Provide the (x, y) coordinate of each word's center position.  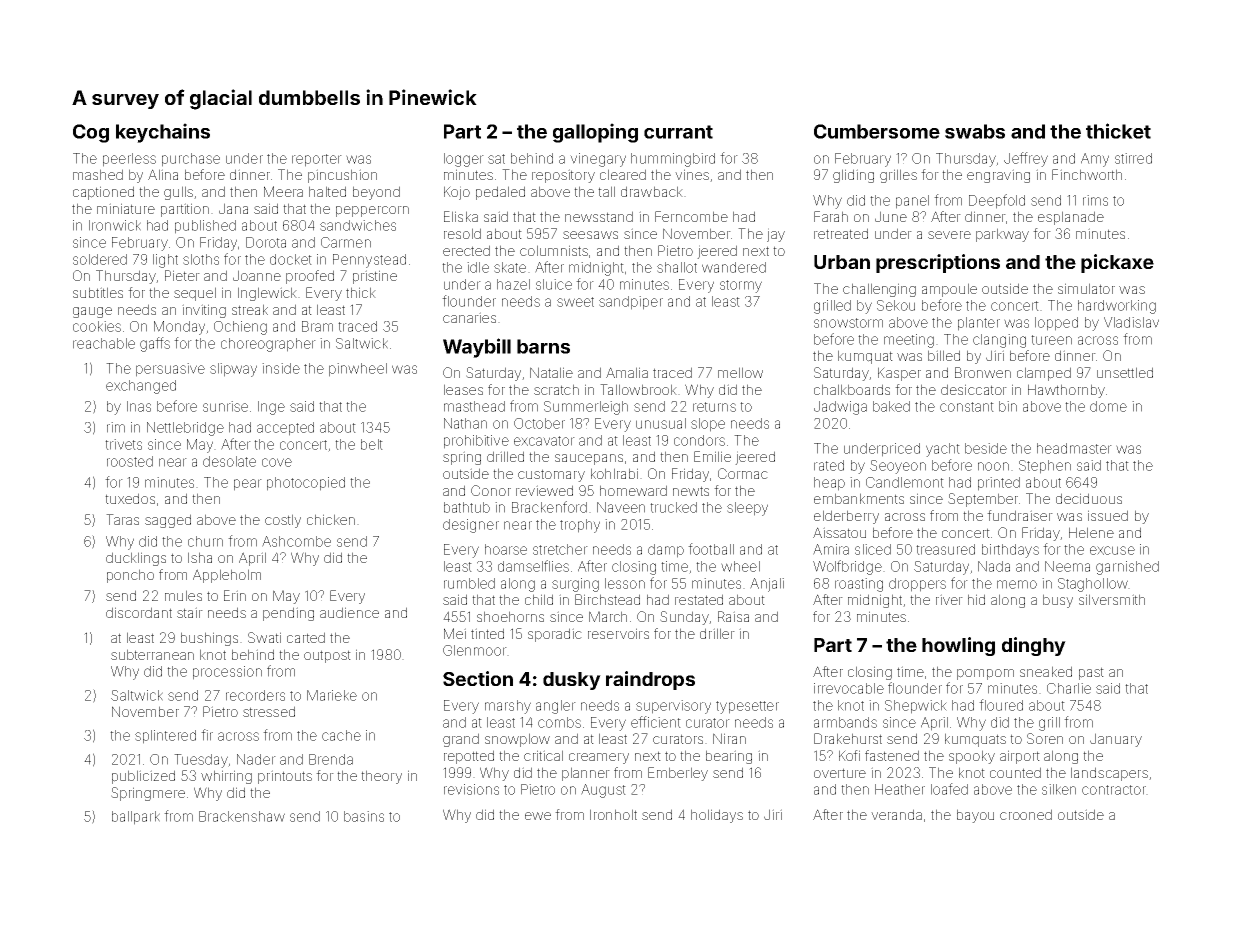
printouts (285, 777)
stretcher (560, 549)
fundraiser (1020, 515)
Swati (264, 637)
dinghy (1034, 646)
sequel (195, 294)
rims (1095, 200)
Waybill (477, 348)
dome (1108, 406)
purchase (191, 160)
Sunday (684, 618)
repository (563, 176)
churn (205, 541)
